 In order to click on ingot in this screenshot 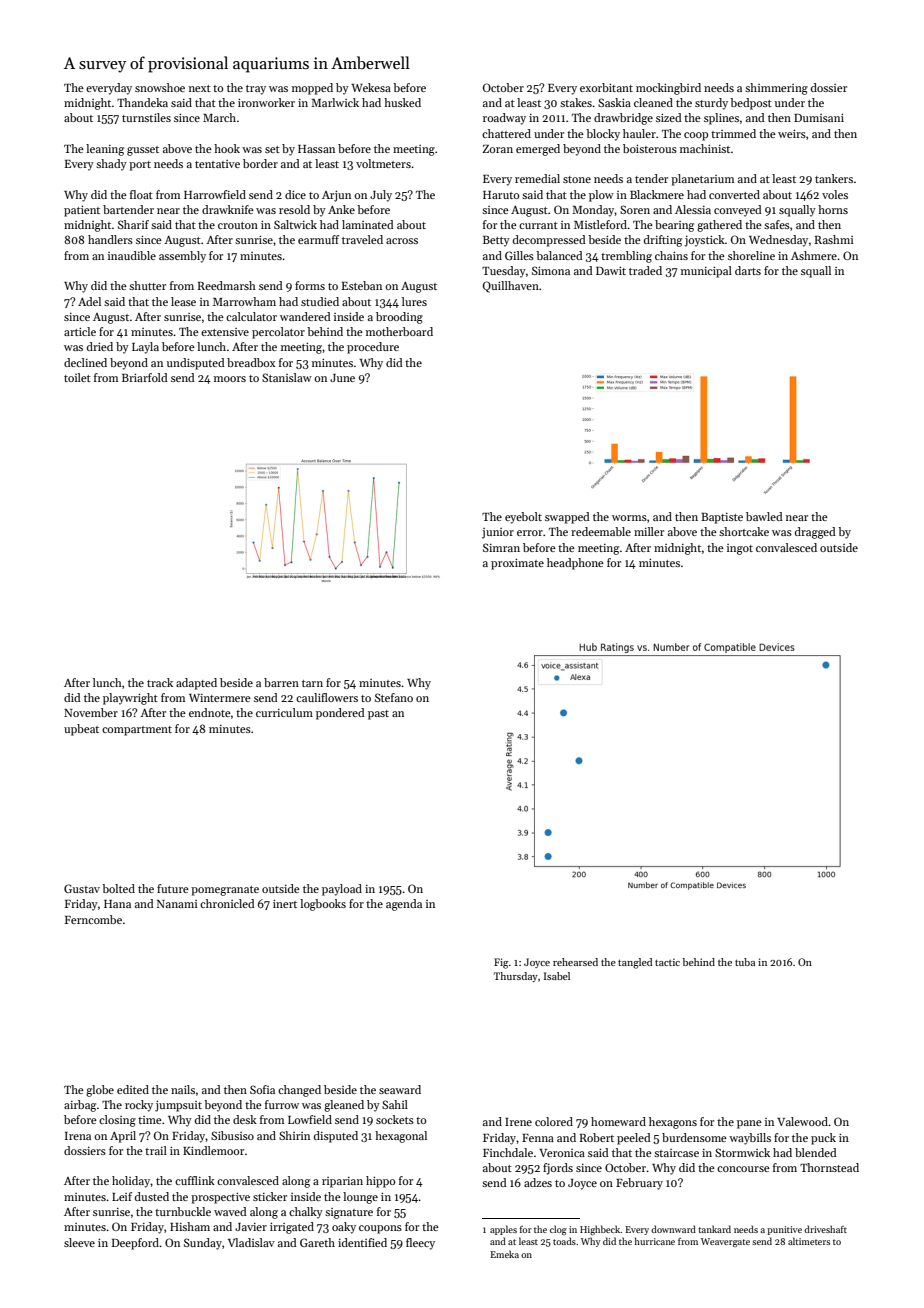, I will do `click(740, 549)`.
